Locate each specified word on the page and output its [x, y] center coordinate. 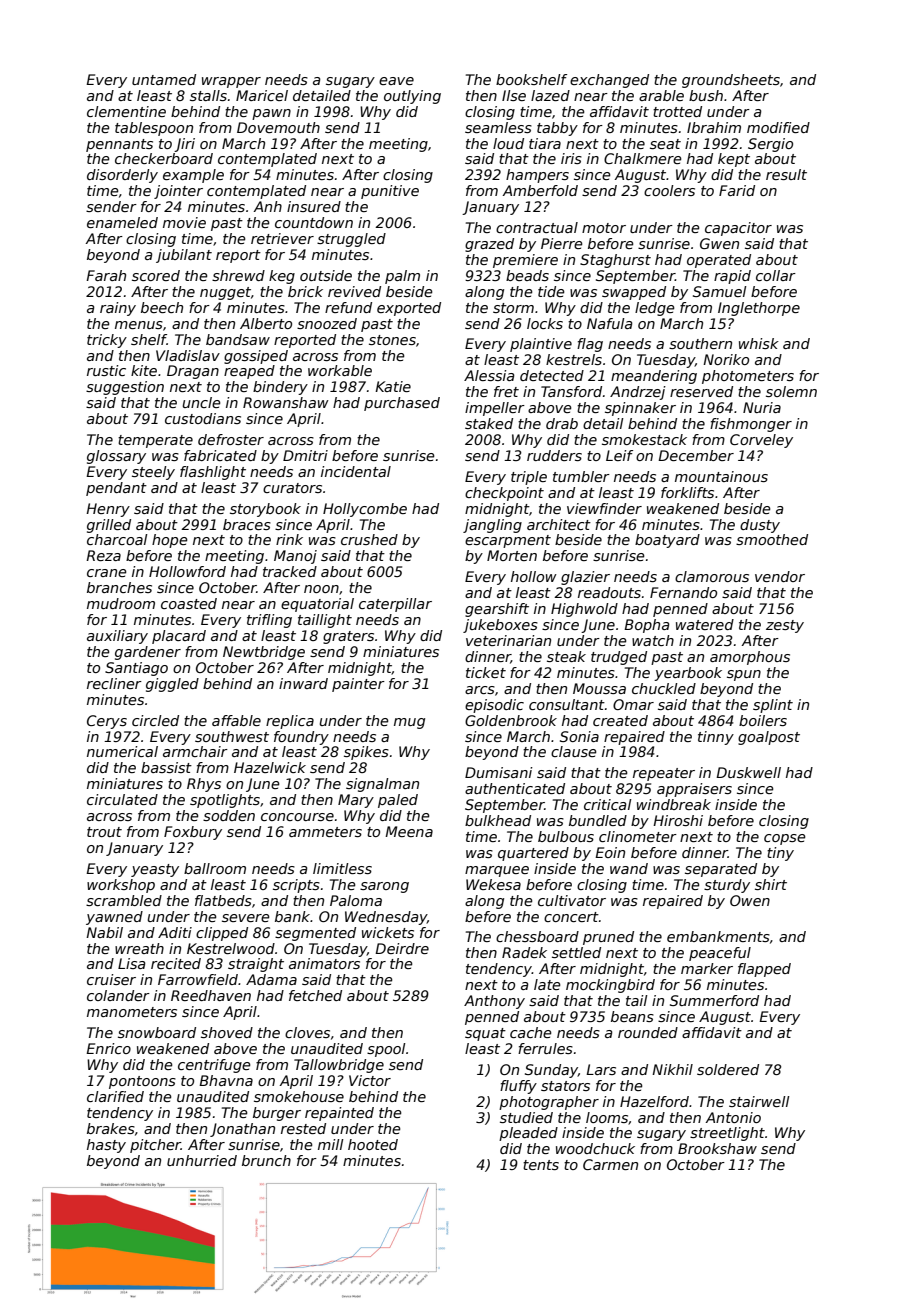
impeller [495, 409]
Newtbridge [264, 653]
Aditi [175, 932]
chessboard [537, 936]
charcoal [117, 539]
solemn [791, 391]
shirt [771, 884]
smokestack [644, 439]
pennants [119, 145]
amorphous [750, 658]
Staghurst [615, 261]
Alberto [266, 323]
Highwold [584, 610]
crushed [369, 539]
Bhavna [226, 1080]
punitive [390, 192]
